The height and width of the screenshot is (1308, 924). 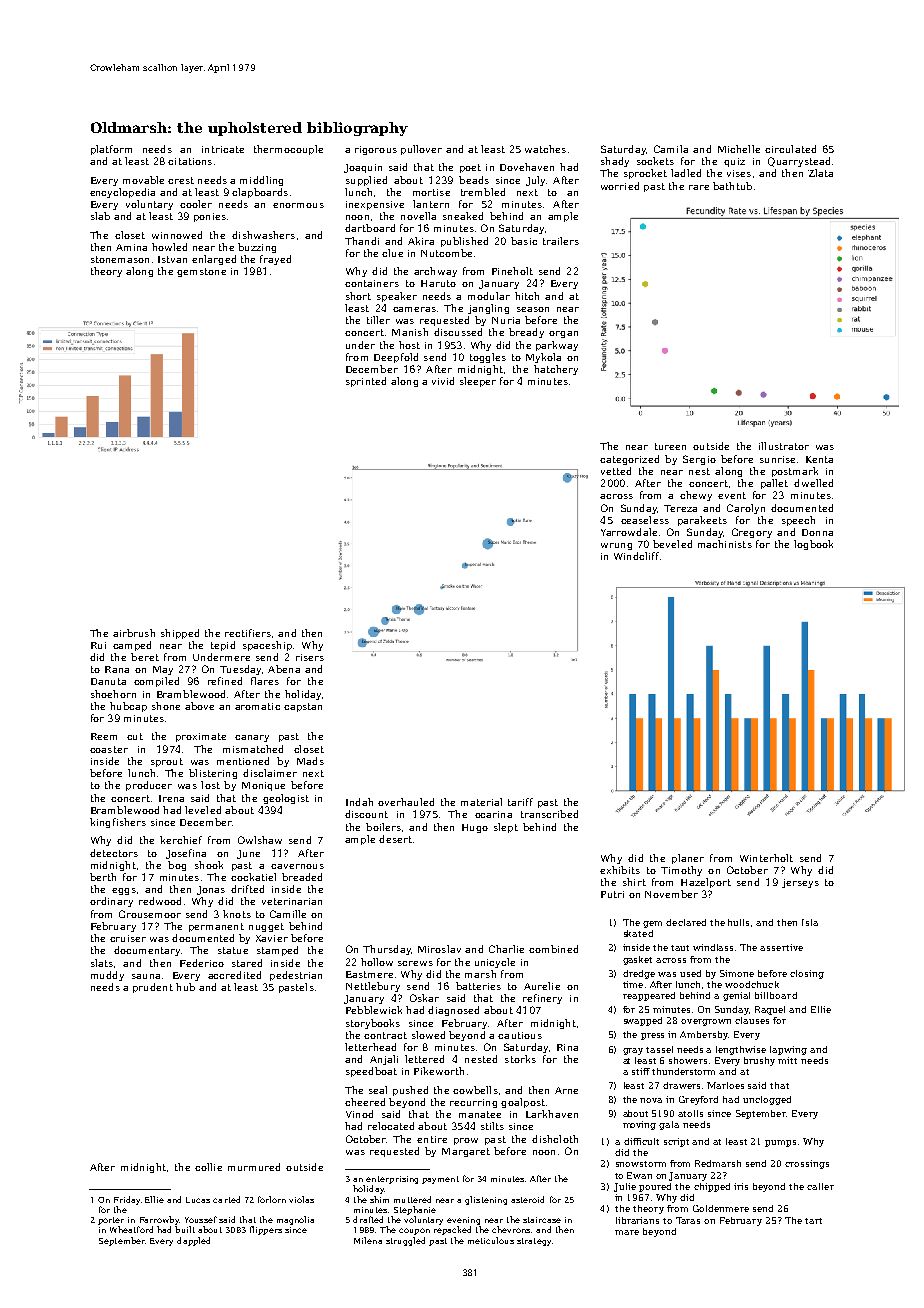 What do you see at coordinates (366, 382) in the screenshot?
I see `sprinted` at bounding box center [366, 382].
